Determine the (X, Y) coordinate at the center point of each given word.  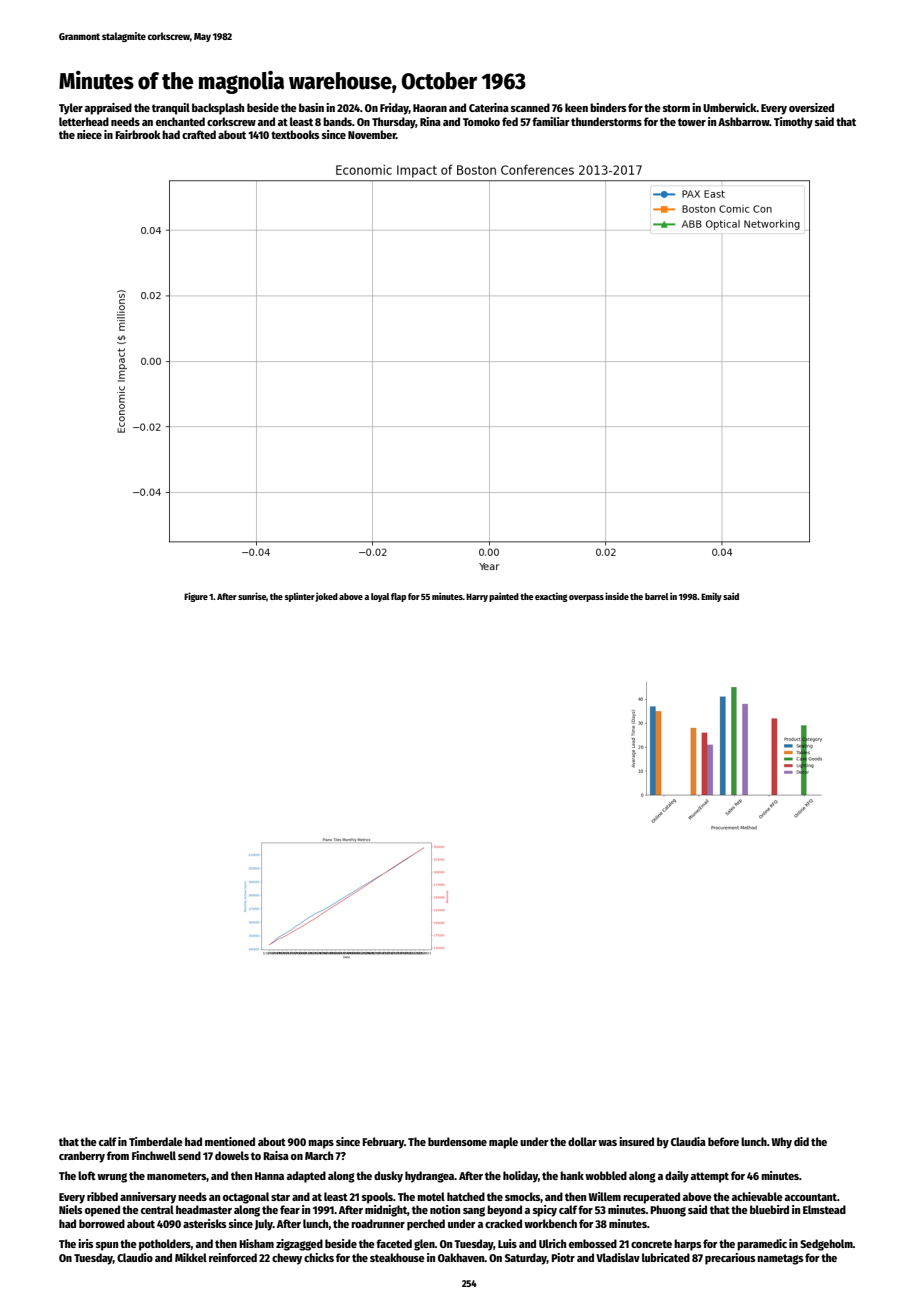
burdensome (457, 1141)
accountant (811, 1197)
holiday (520, 1177)
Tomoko (481, 121)
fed (510, 121)
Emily (711, 597)
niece (89, 134)
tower (692, 122)
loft (87, 1175)
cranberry (82, 1157)
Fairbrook (137, 134)
